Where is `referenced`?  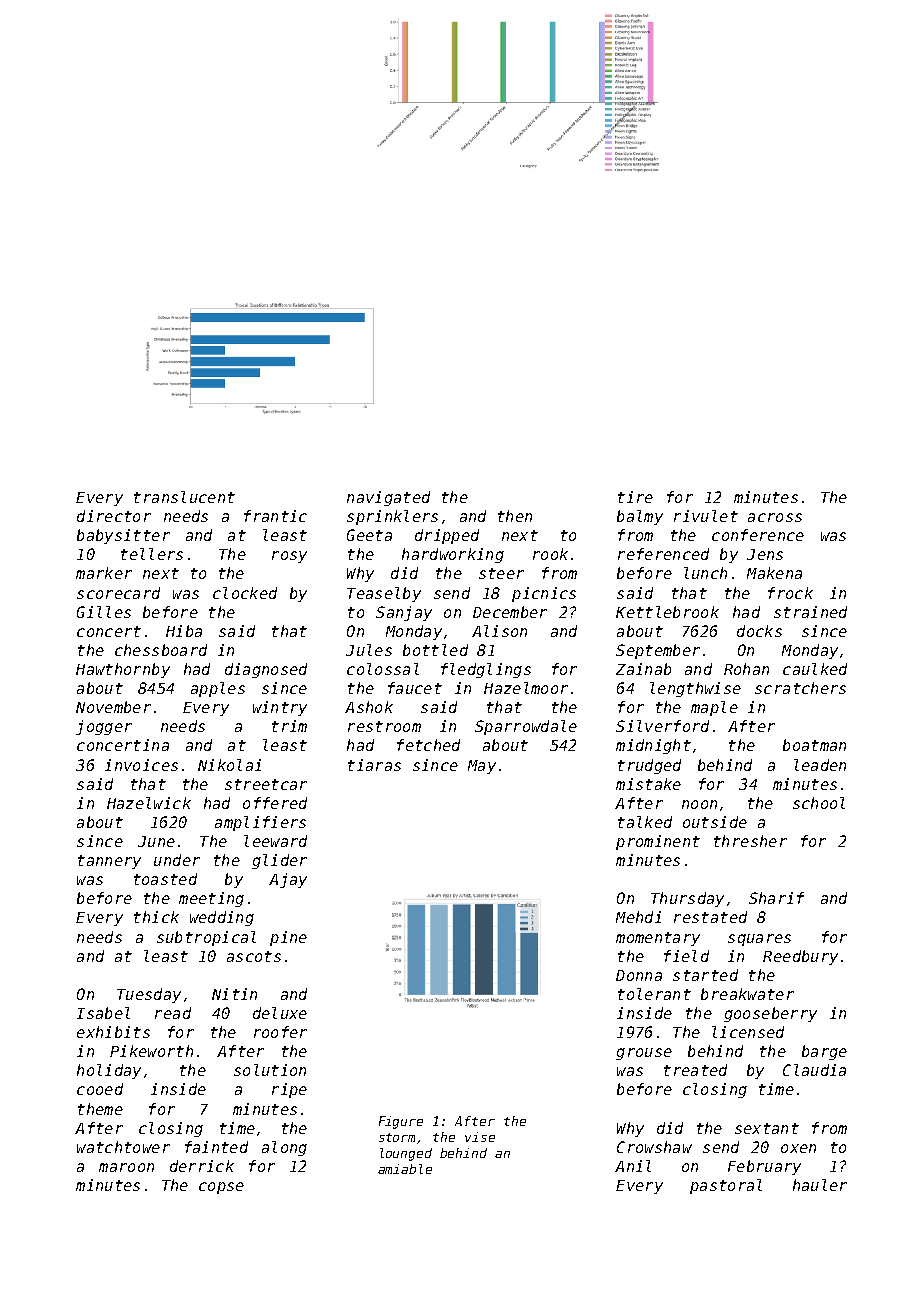 referenced is located at coordinates (663, 554).
